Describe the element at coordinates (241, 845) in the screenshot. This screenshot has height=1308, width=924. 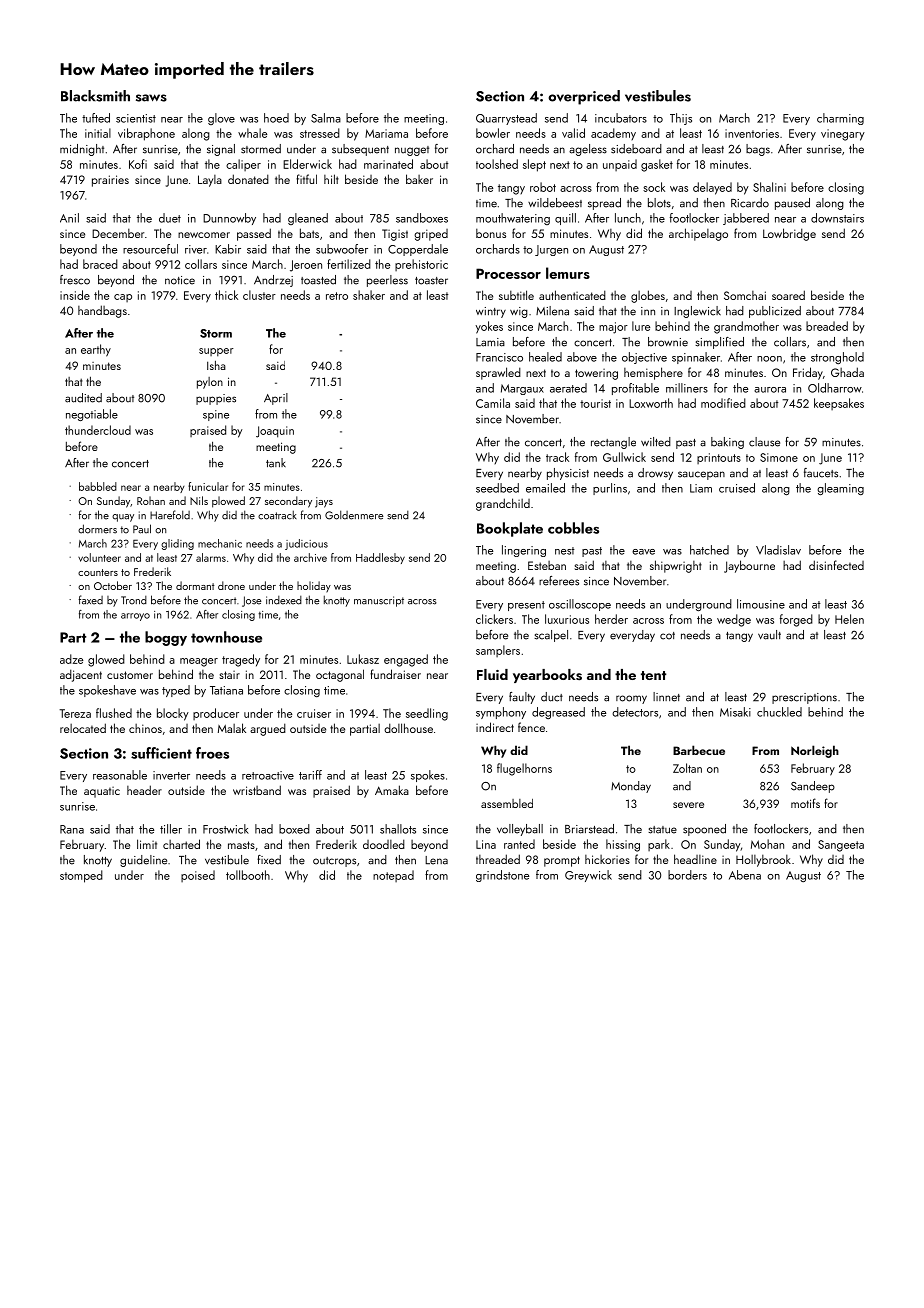
I see `masts` at that location.
